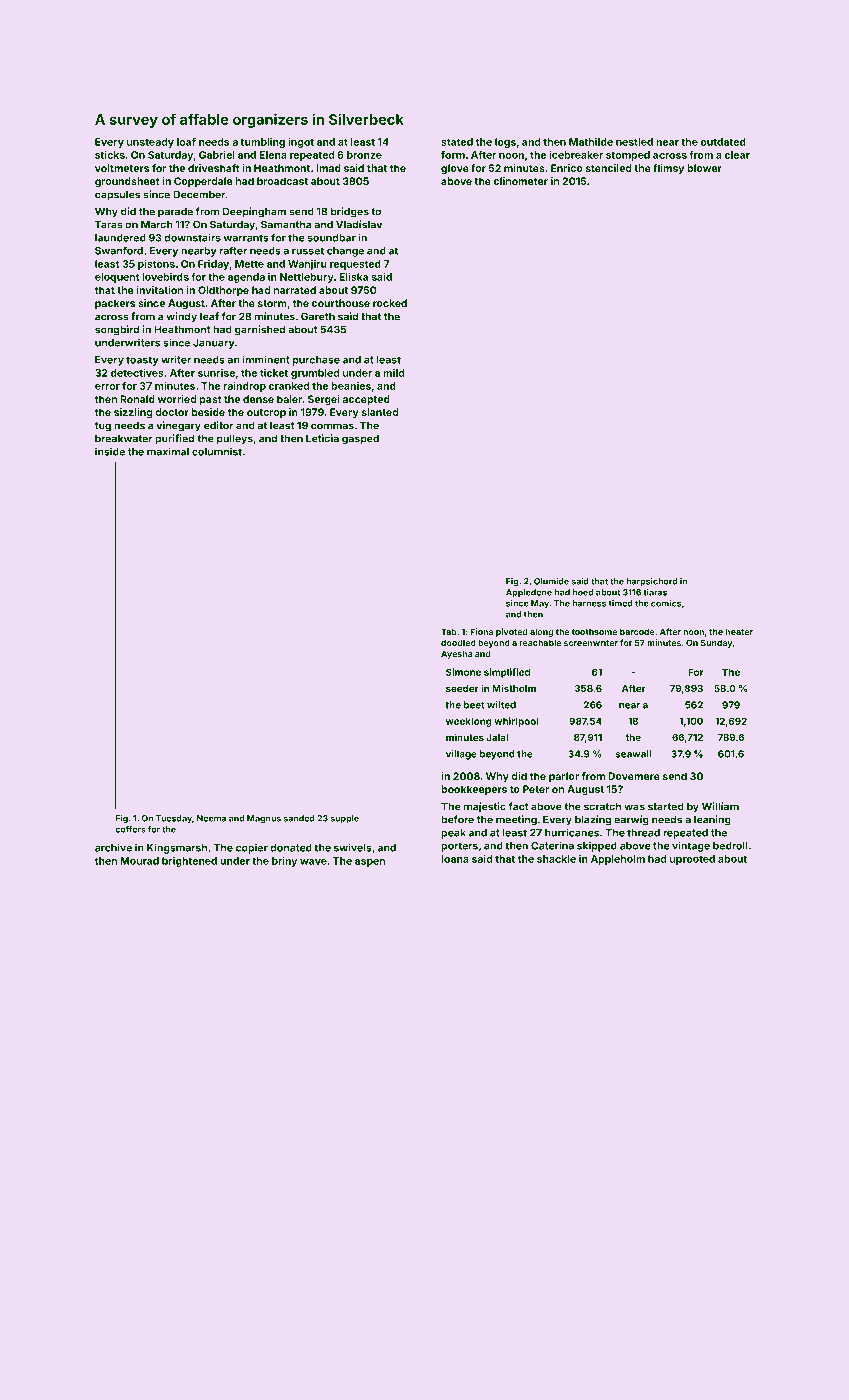  What do you see at coordinates (651, 582) in the screenshot?
I see `harpsichord` at bounding box center [651, 582].
